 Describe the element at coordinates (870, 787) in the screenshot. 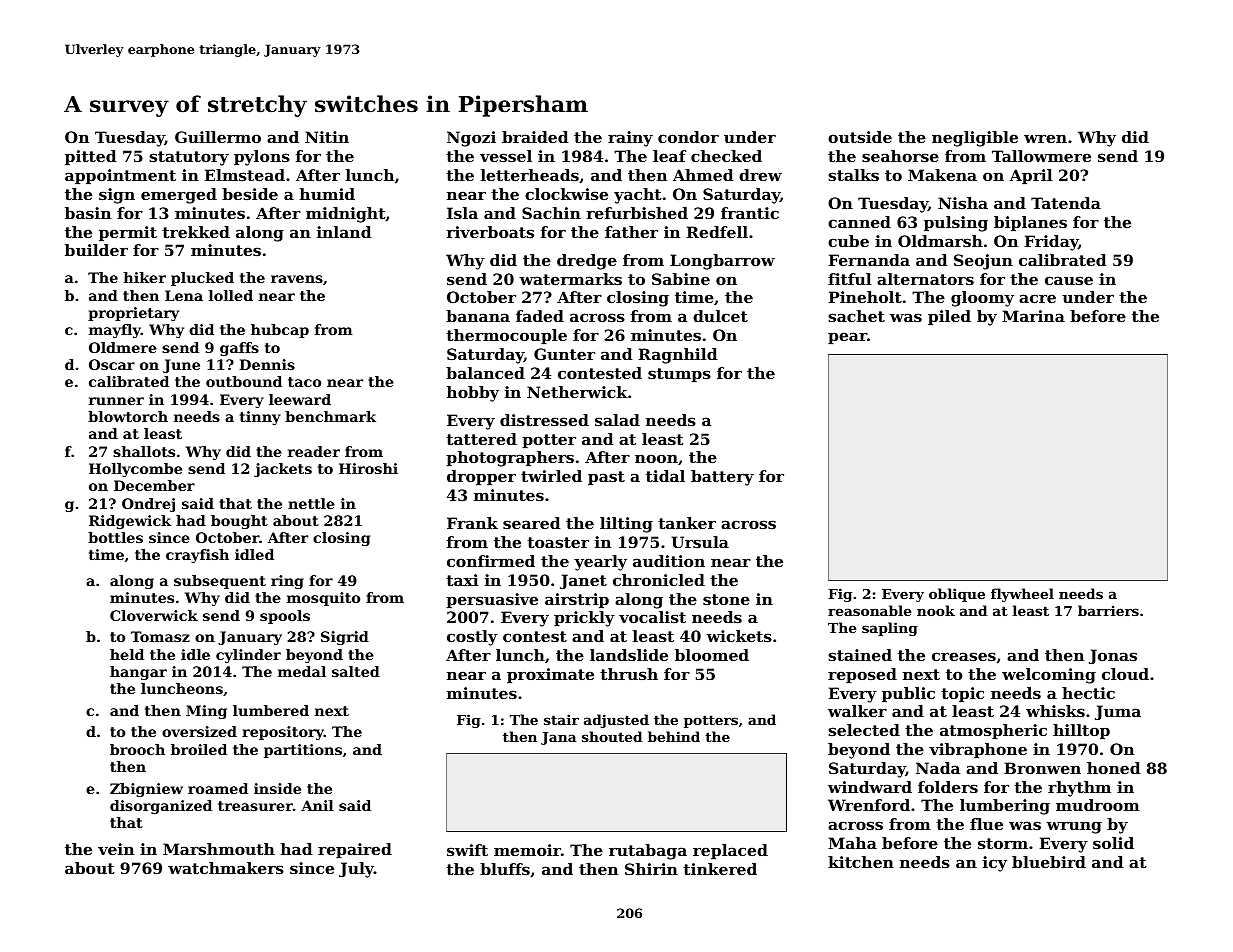

I see `windward` at that location.
